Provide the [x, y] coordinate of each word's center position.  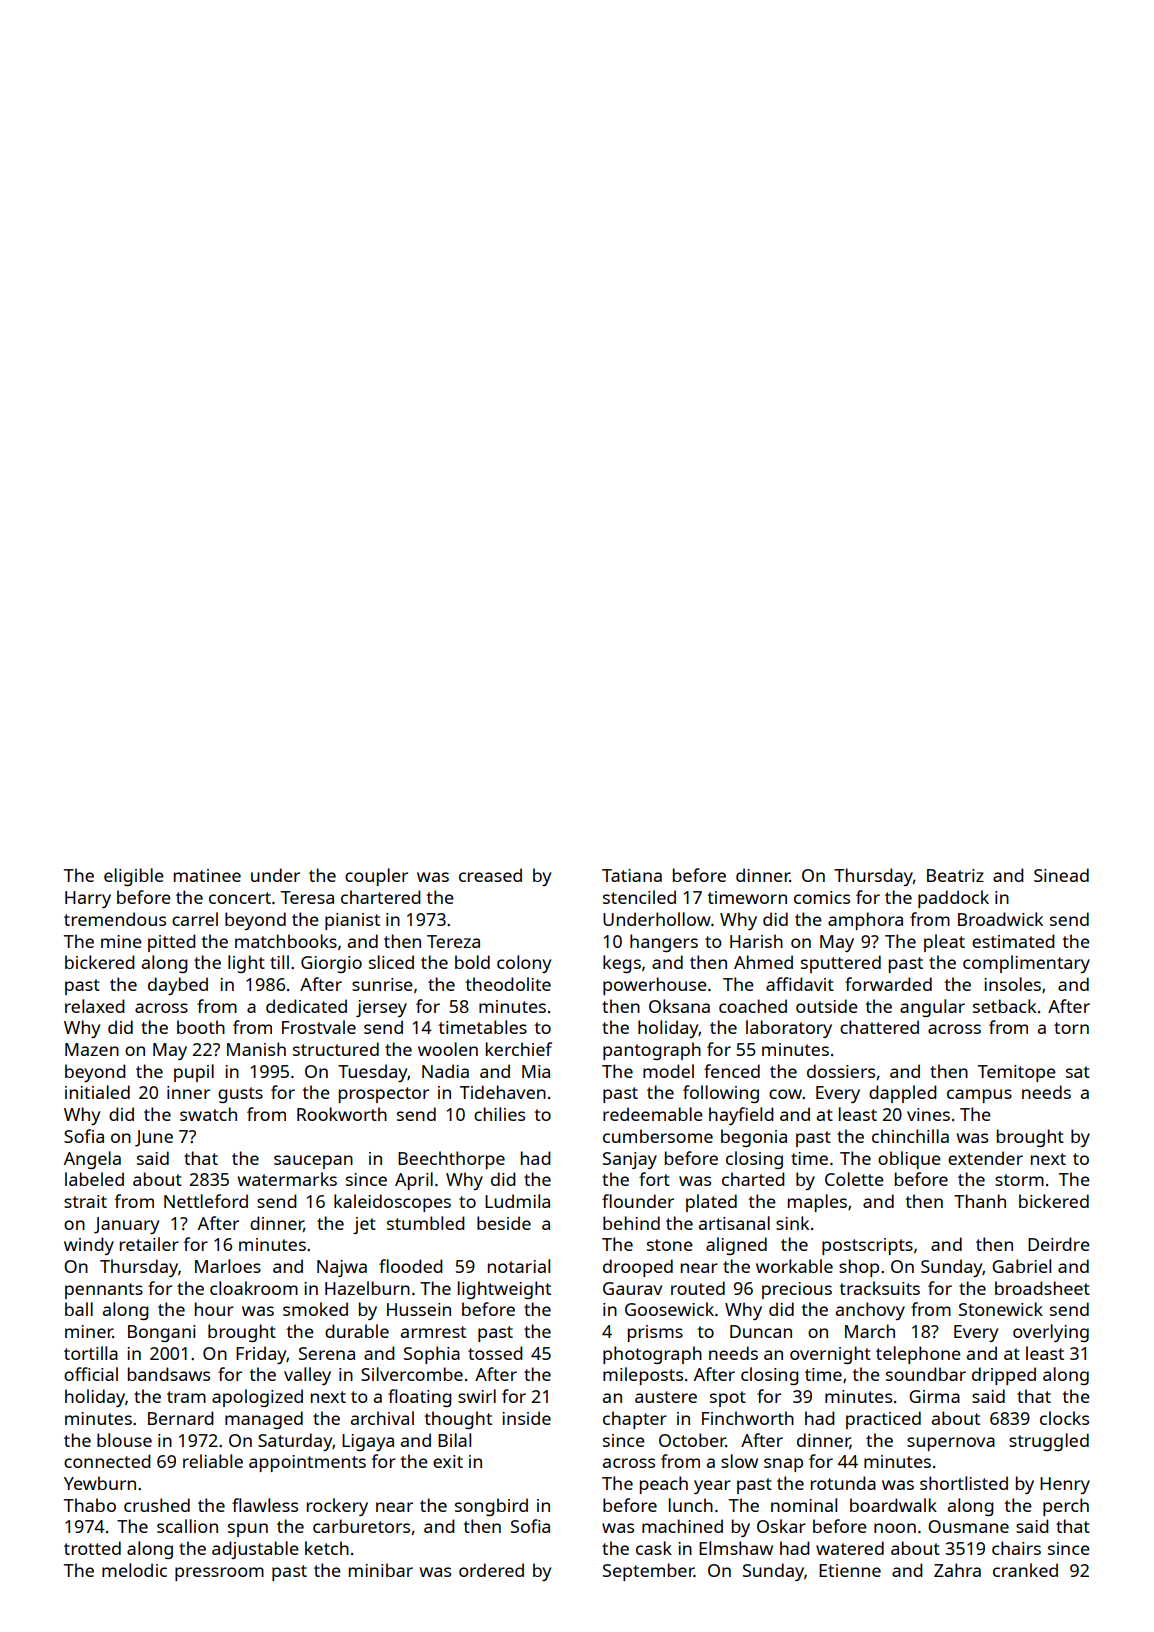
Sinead [1061, 875]
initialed [97, 1092]
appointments [307, 1463]
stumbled [426, 1223]
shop [859, 1268]
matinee [207, 875]
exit [448, 1461]
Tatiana [632, 875]
